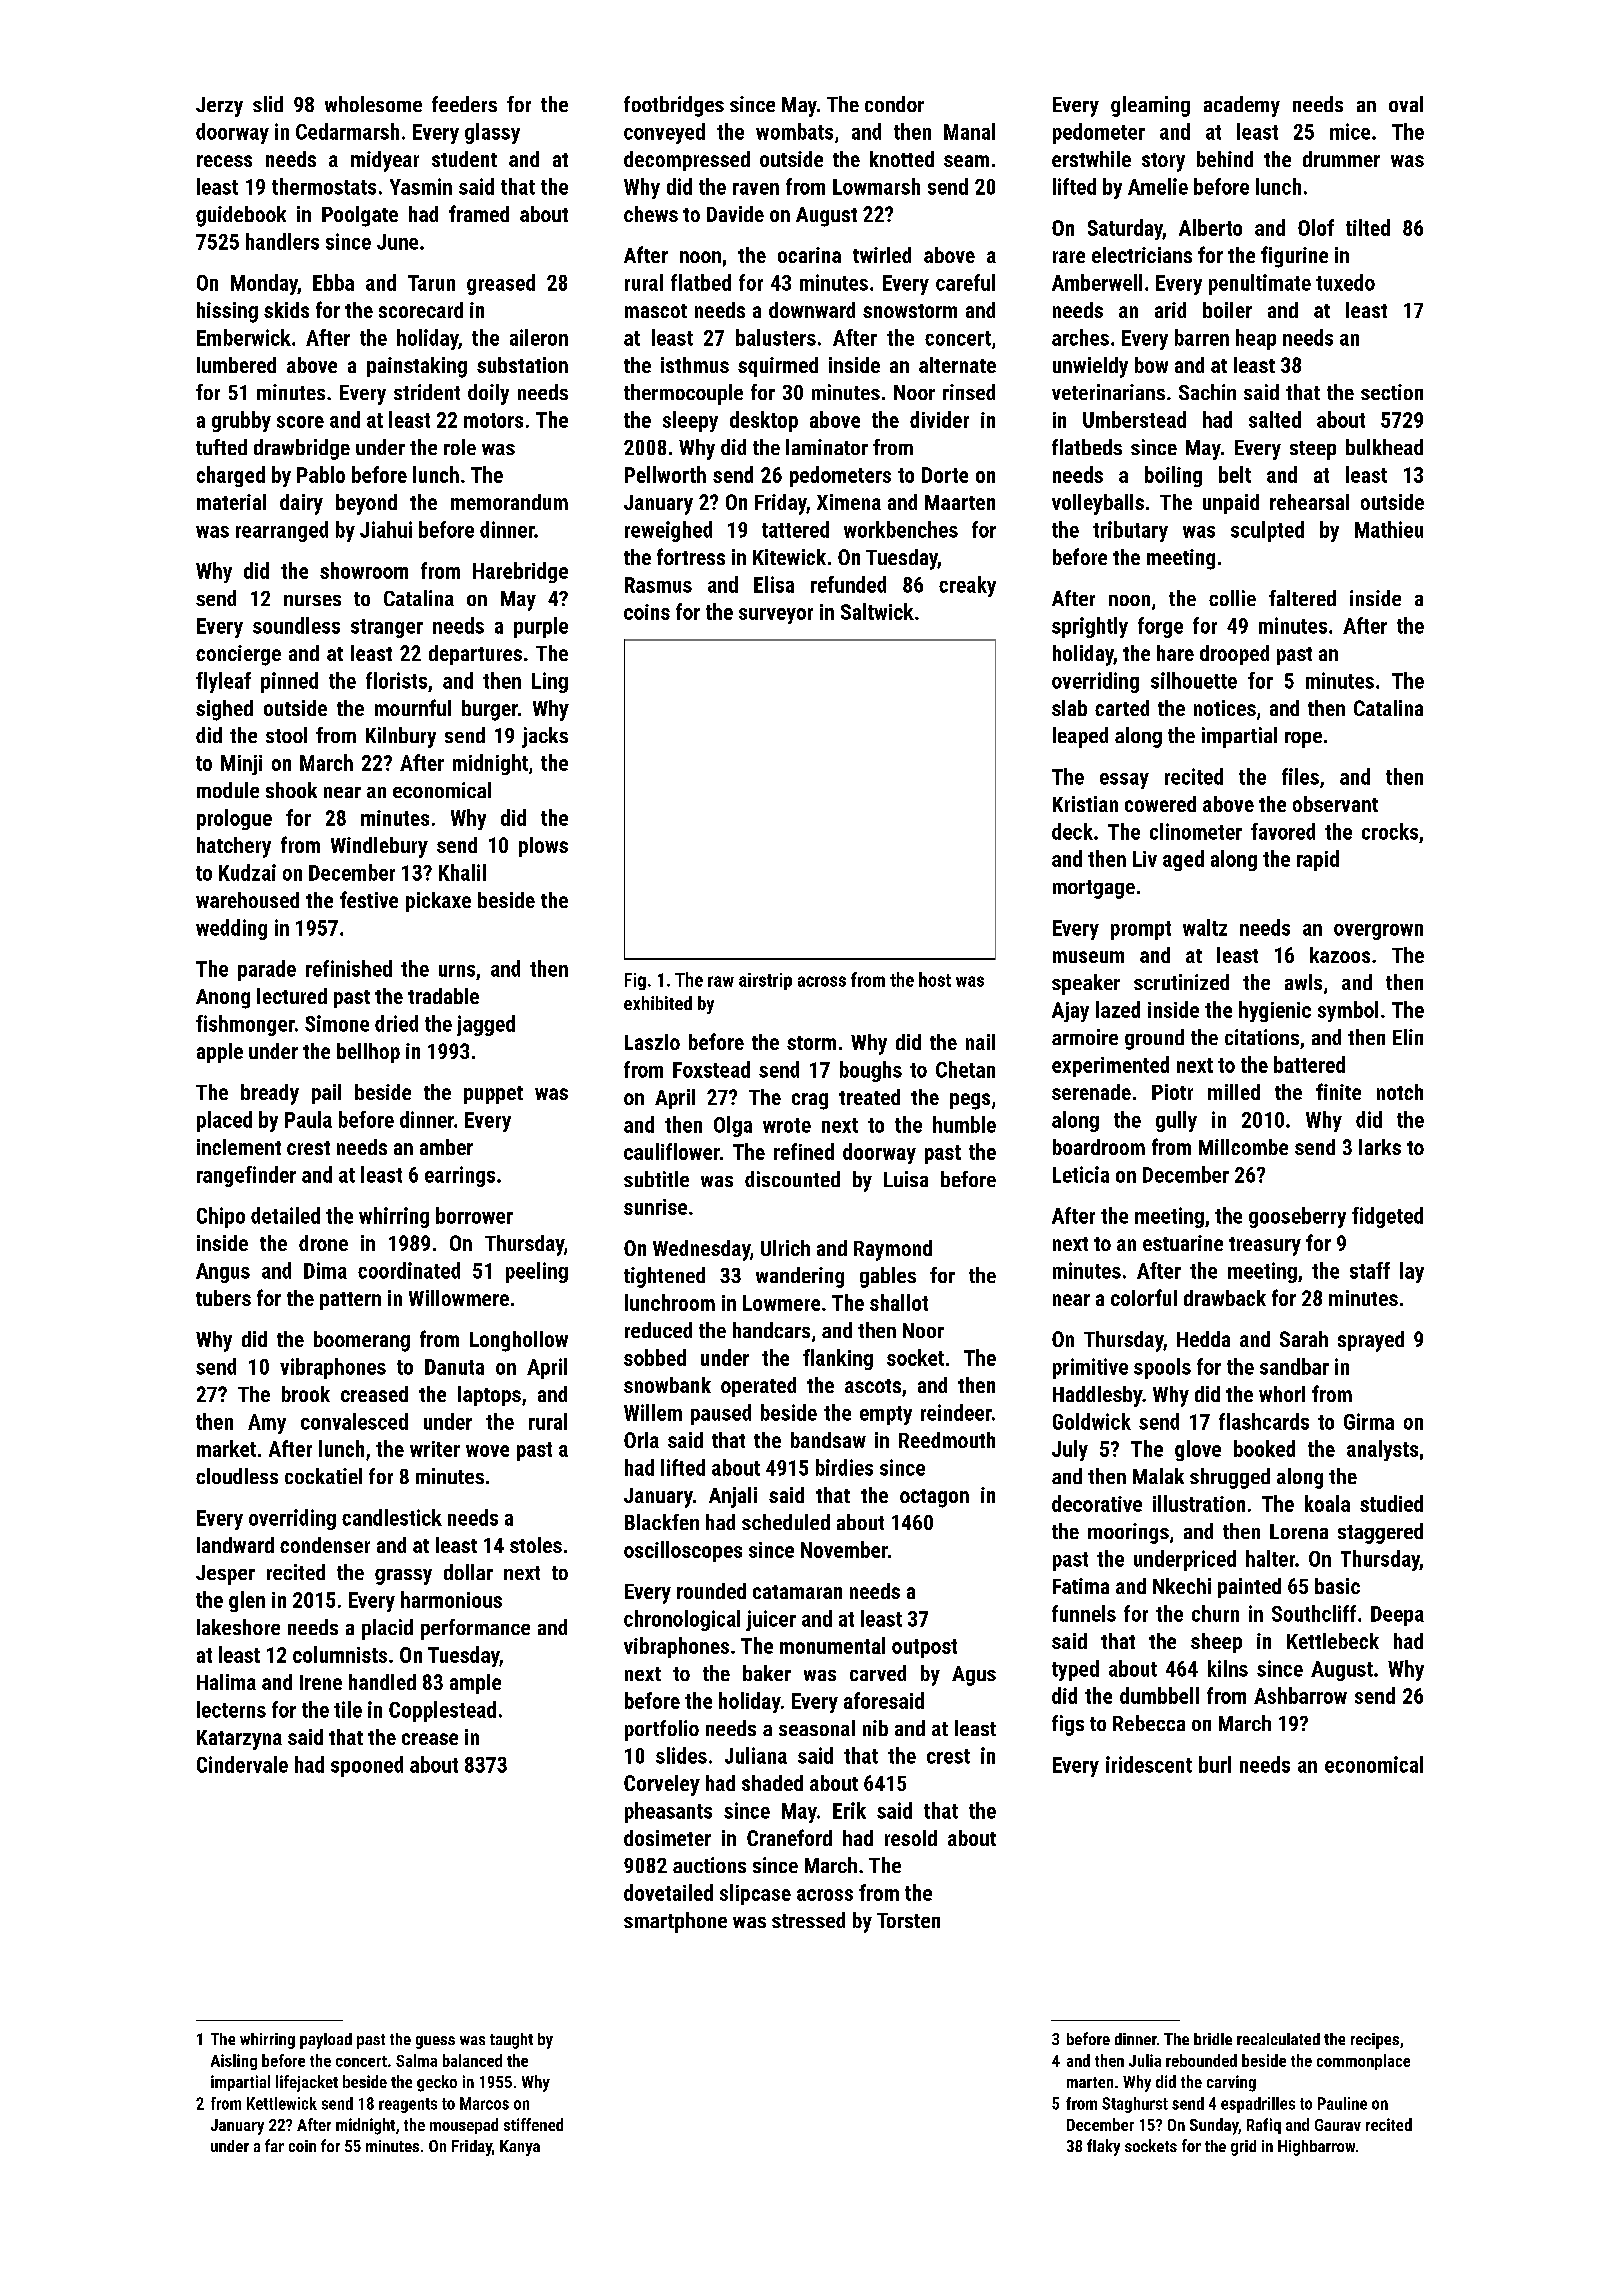 Image resolution: width=1620 pixels, height=2292 pixels. I want to click on payload, so click(326, 2041).
